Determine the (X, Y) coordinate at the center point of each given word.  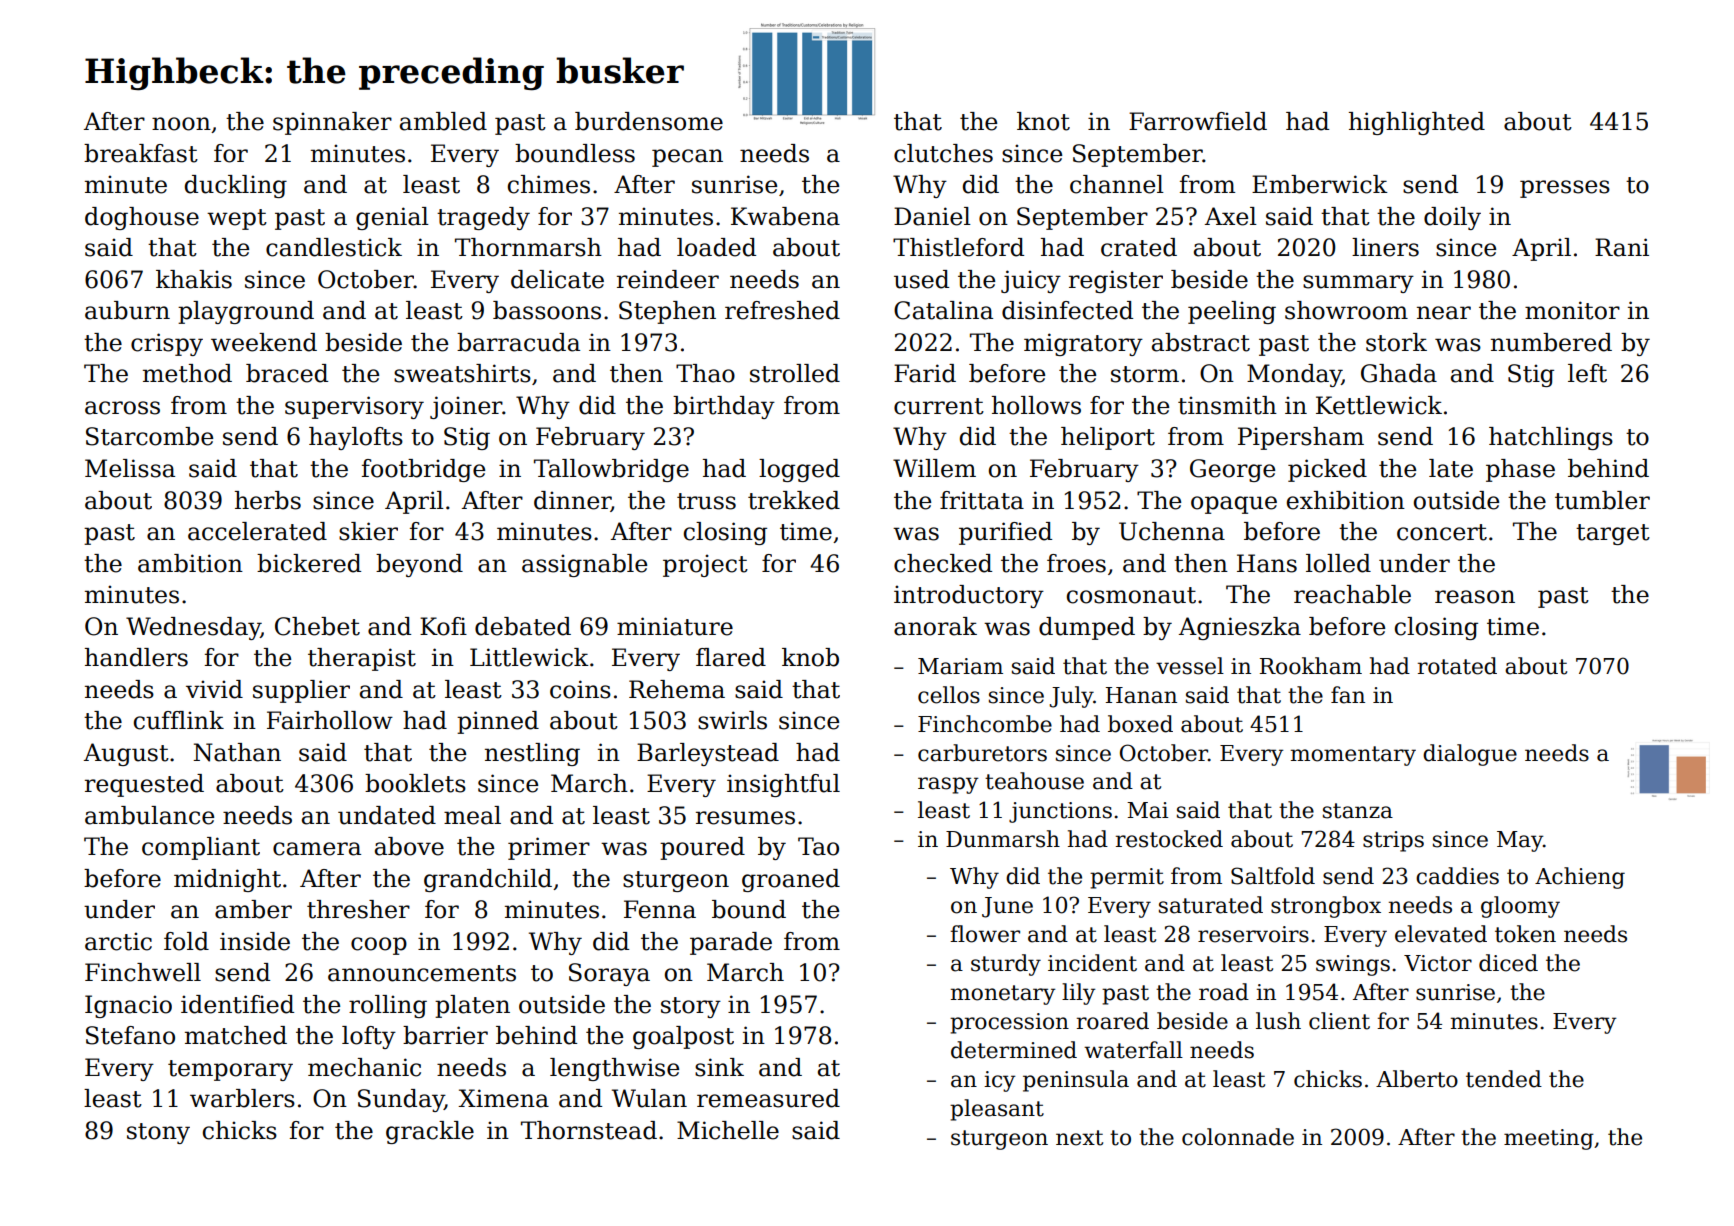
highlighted (1417, 123)
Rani (1622, 247)
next (1079, 1138)
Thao (705, 373)
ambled (443, 121)
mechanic (364, 1067)
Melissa (130, 468)
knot (1043, 121)
